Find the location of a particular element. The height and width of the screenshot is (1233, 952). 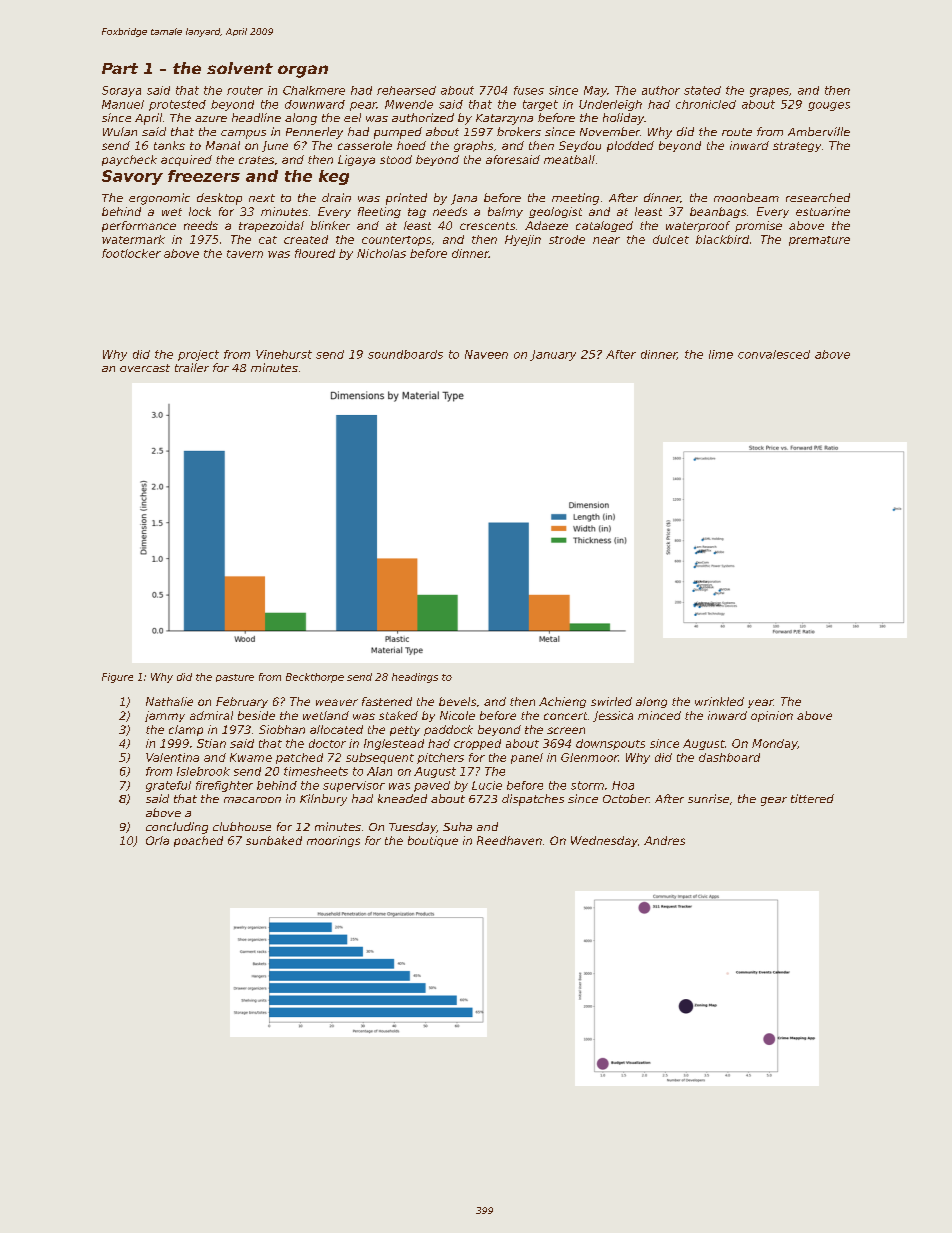

headings is located at coordinates (415, 678).
